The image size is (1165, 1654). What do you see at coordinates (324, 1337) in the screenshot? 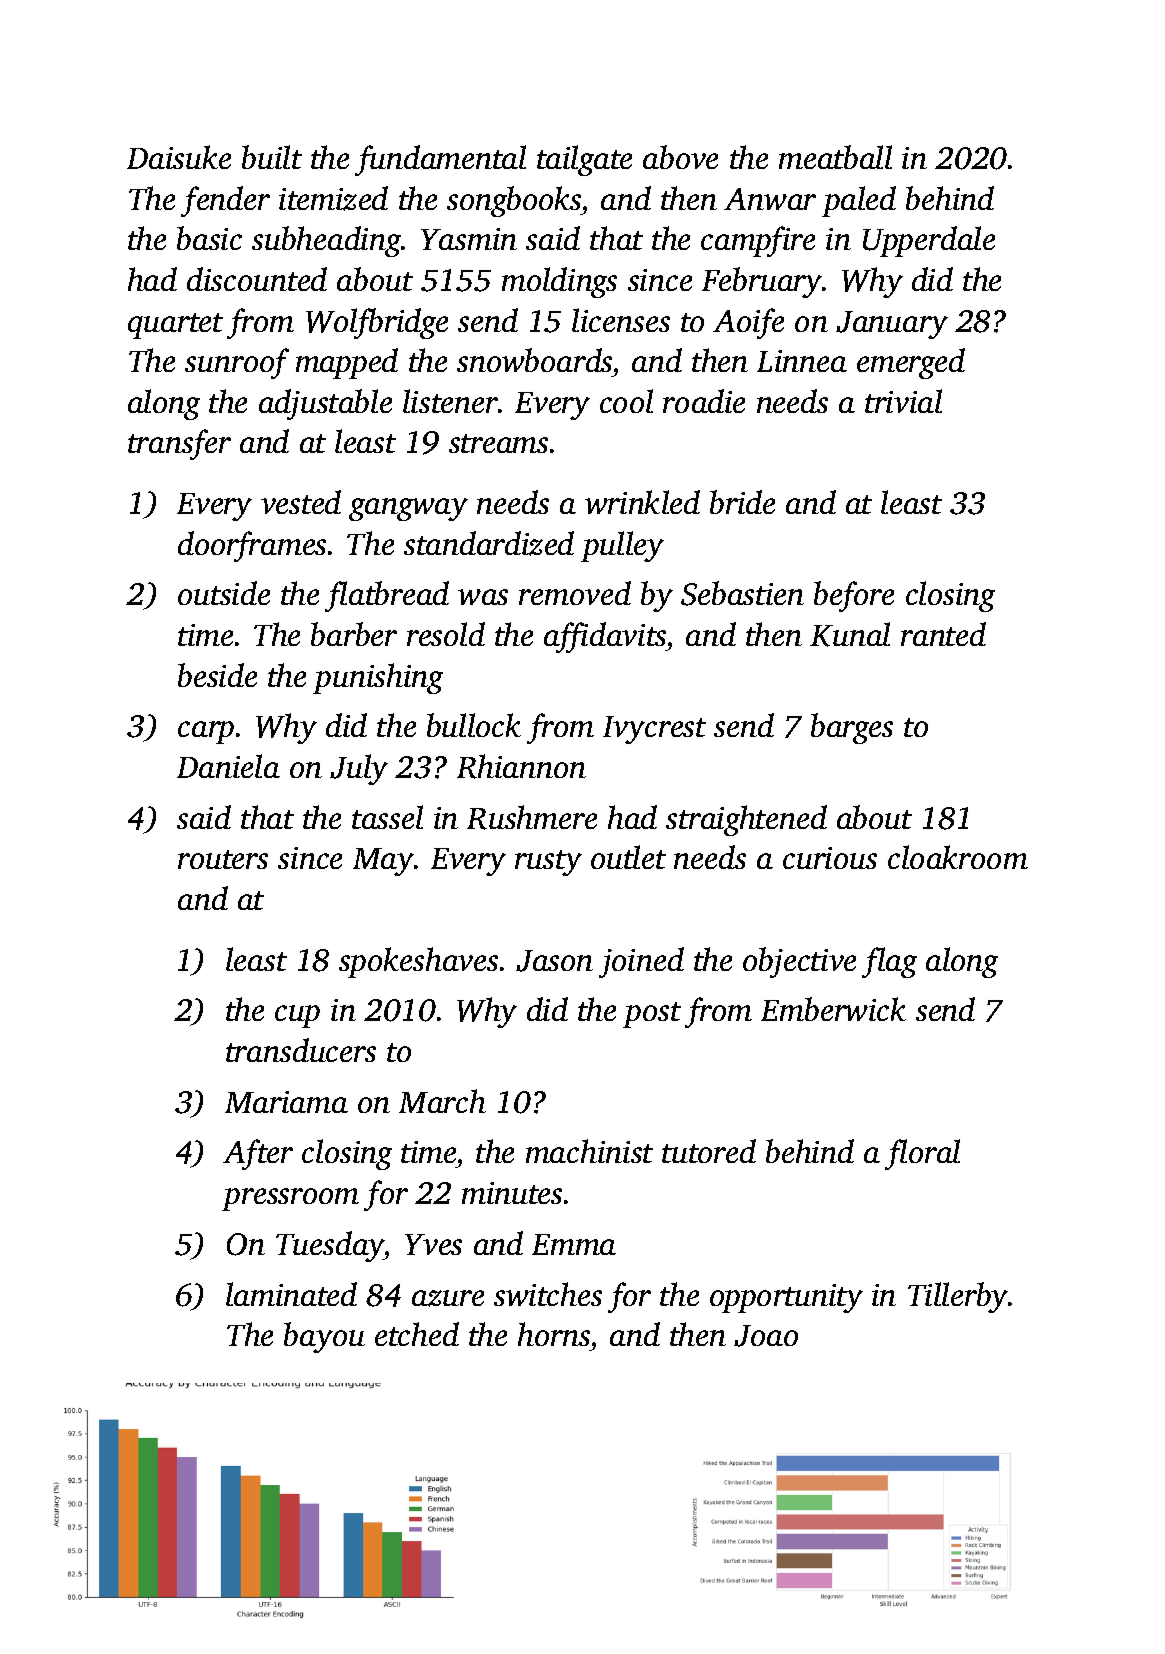
I see `bayou` at bounding box center [324, 1337].
